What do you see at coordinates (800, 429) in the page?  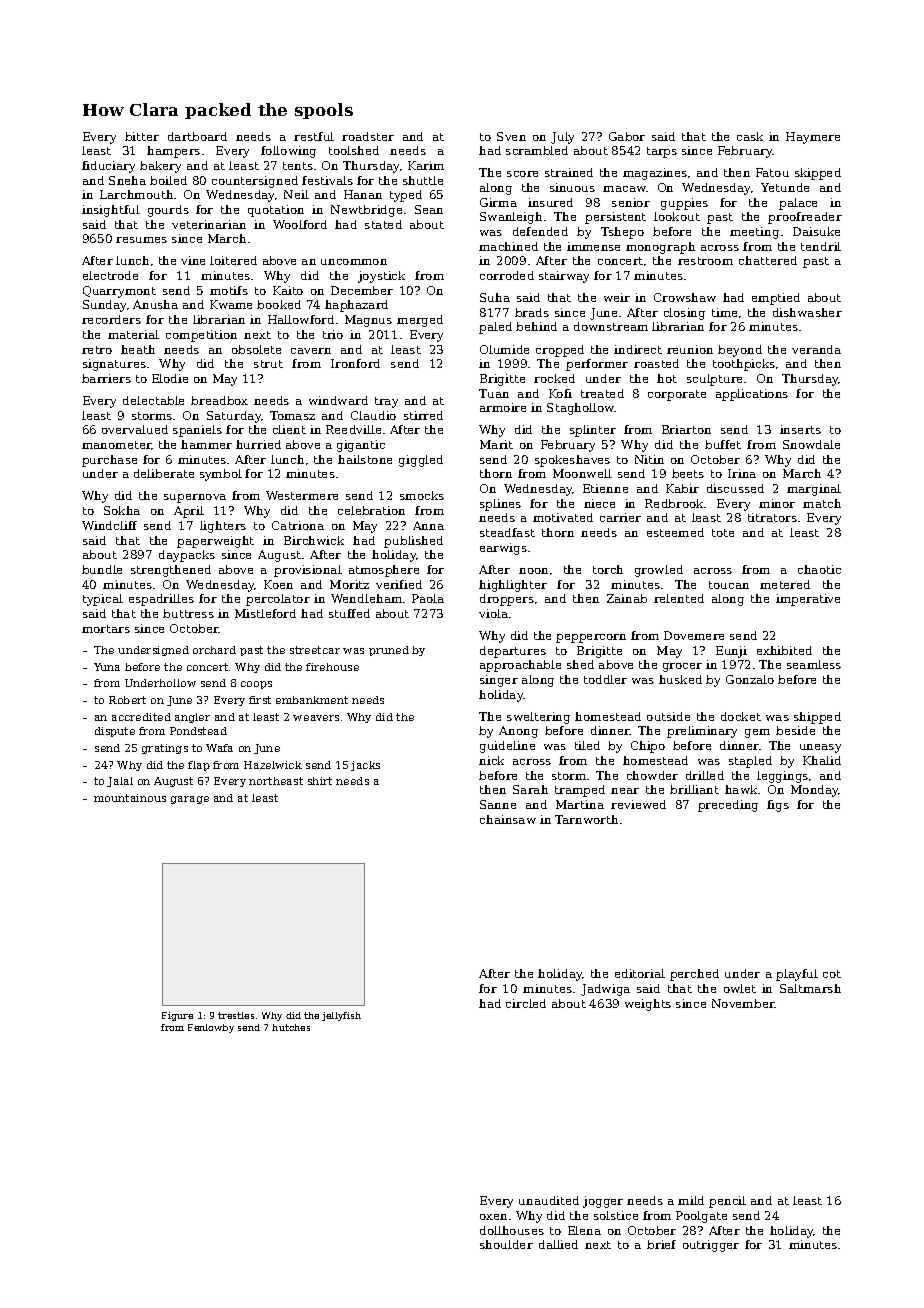 I see `inserts` at bounding box center [800, 429].
